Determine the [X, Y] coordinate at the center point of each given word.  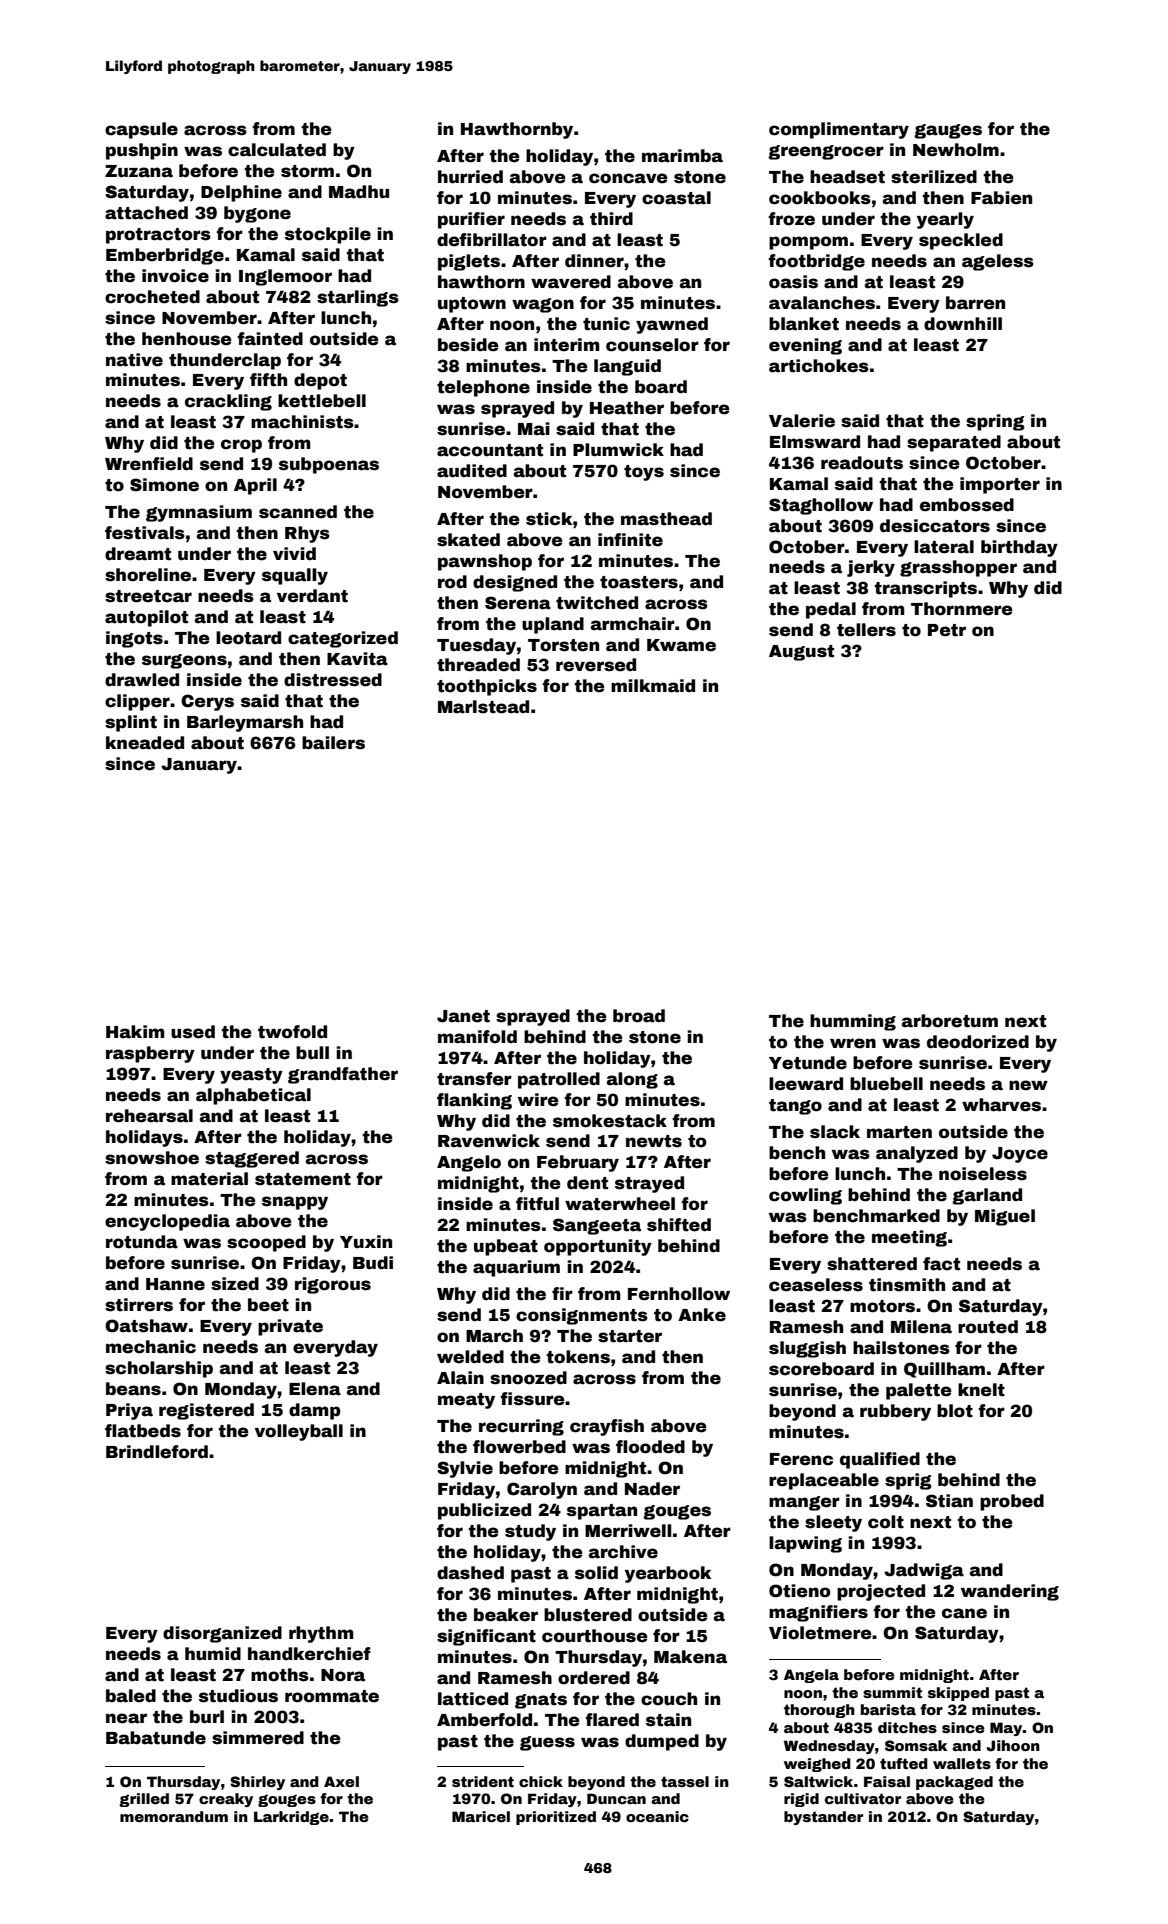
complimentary [839, 130]
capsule [141, 130]
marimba [682, 156]
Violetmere [820, 1633]
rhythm [321, 1634]
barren [975, 303]
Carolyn [542, 1490]
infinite [630, 540]
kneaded [145, 743]
